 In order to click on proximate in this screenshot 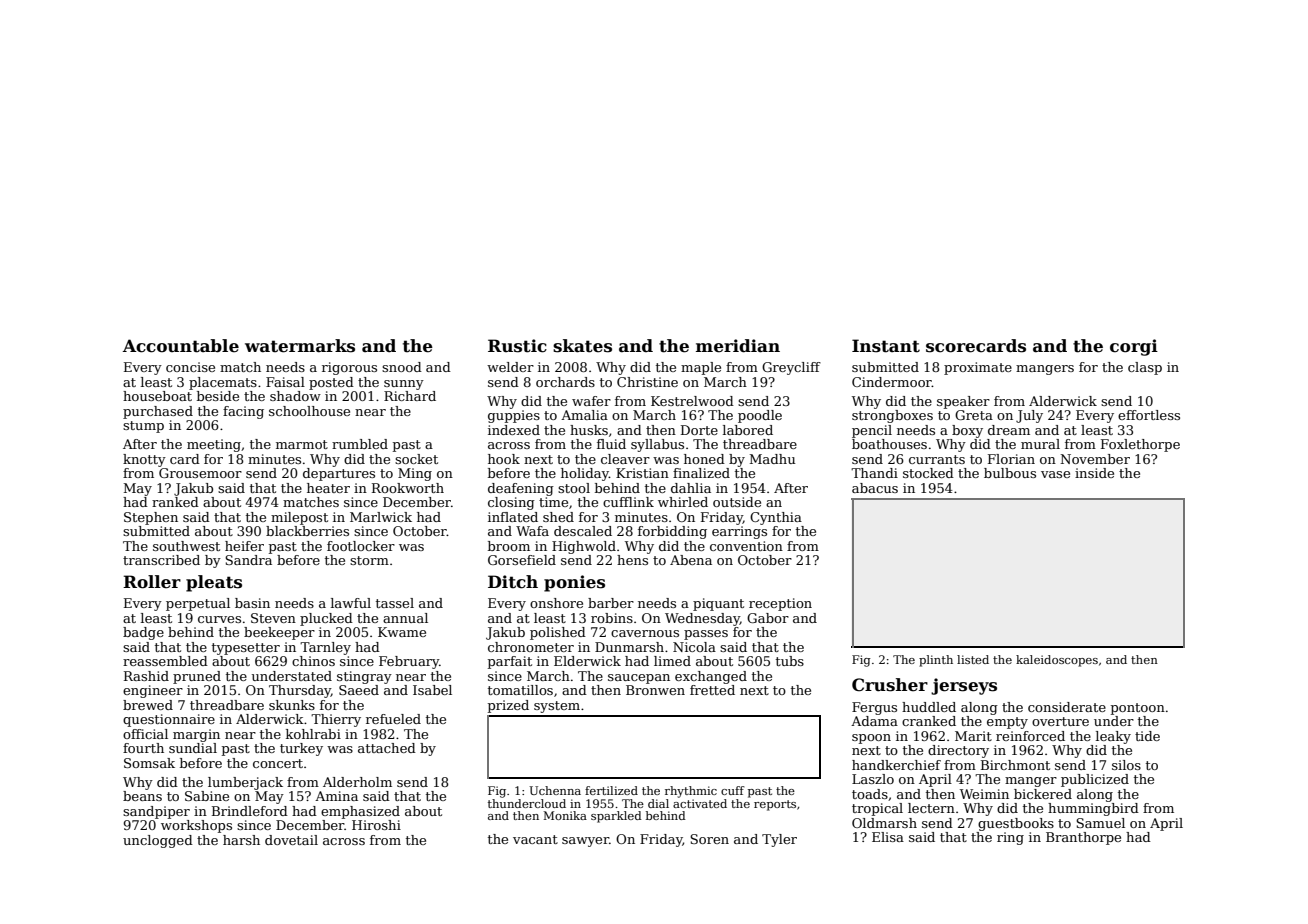, I will do `click(978, 368)`.
